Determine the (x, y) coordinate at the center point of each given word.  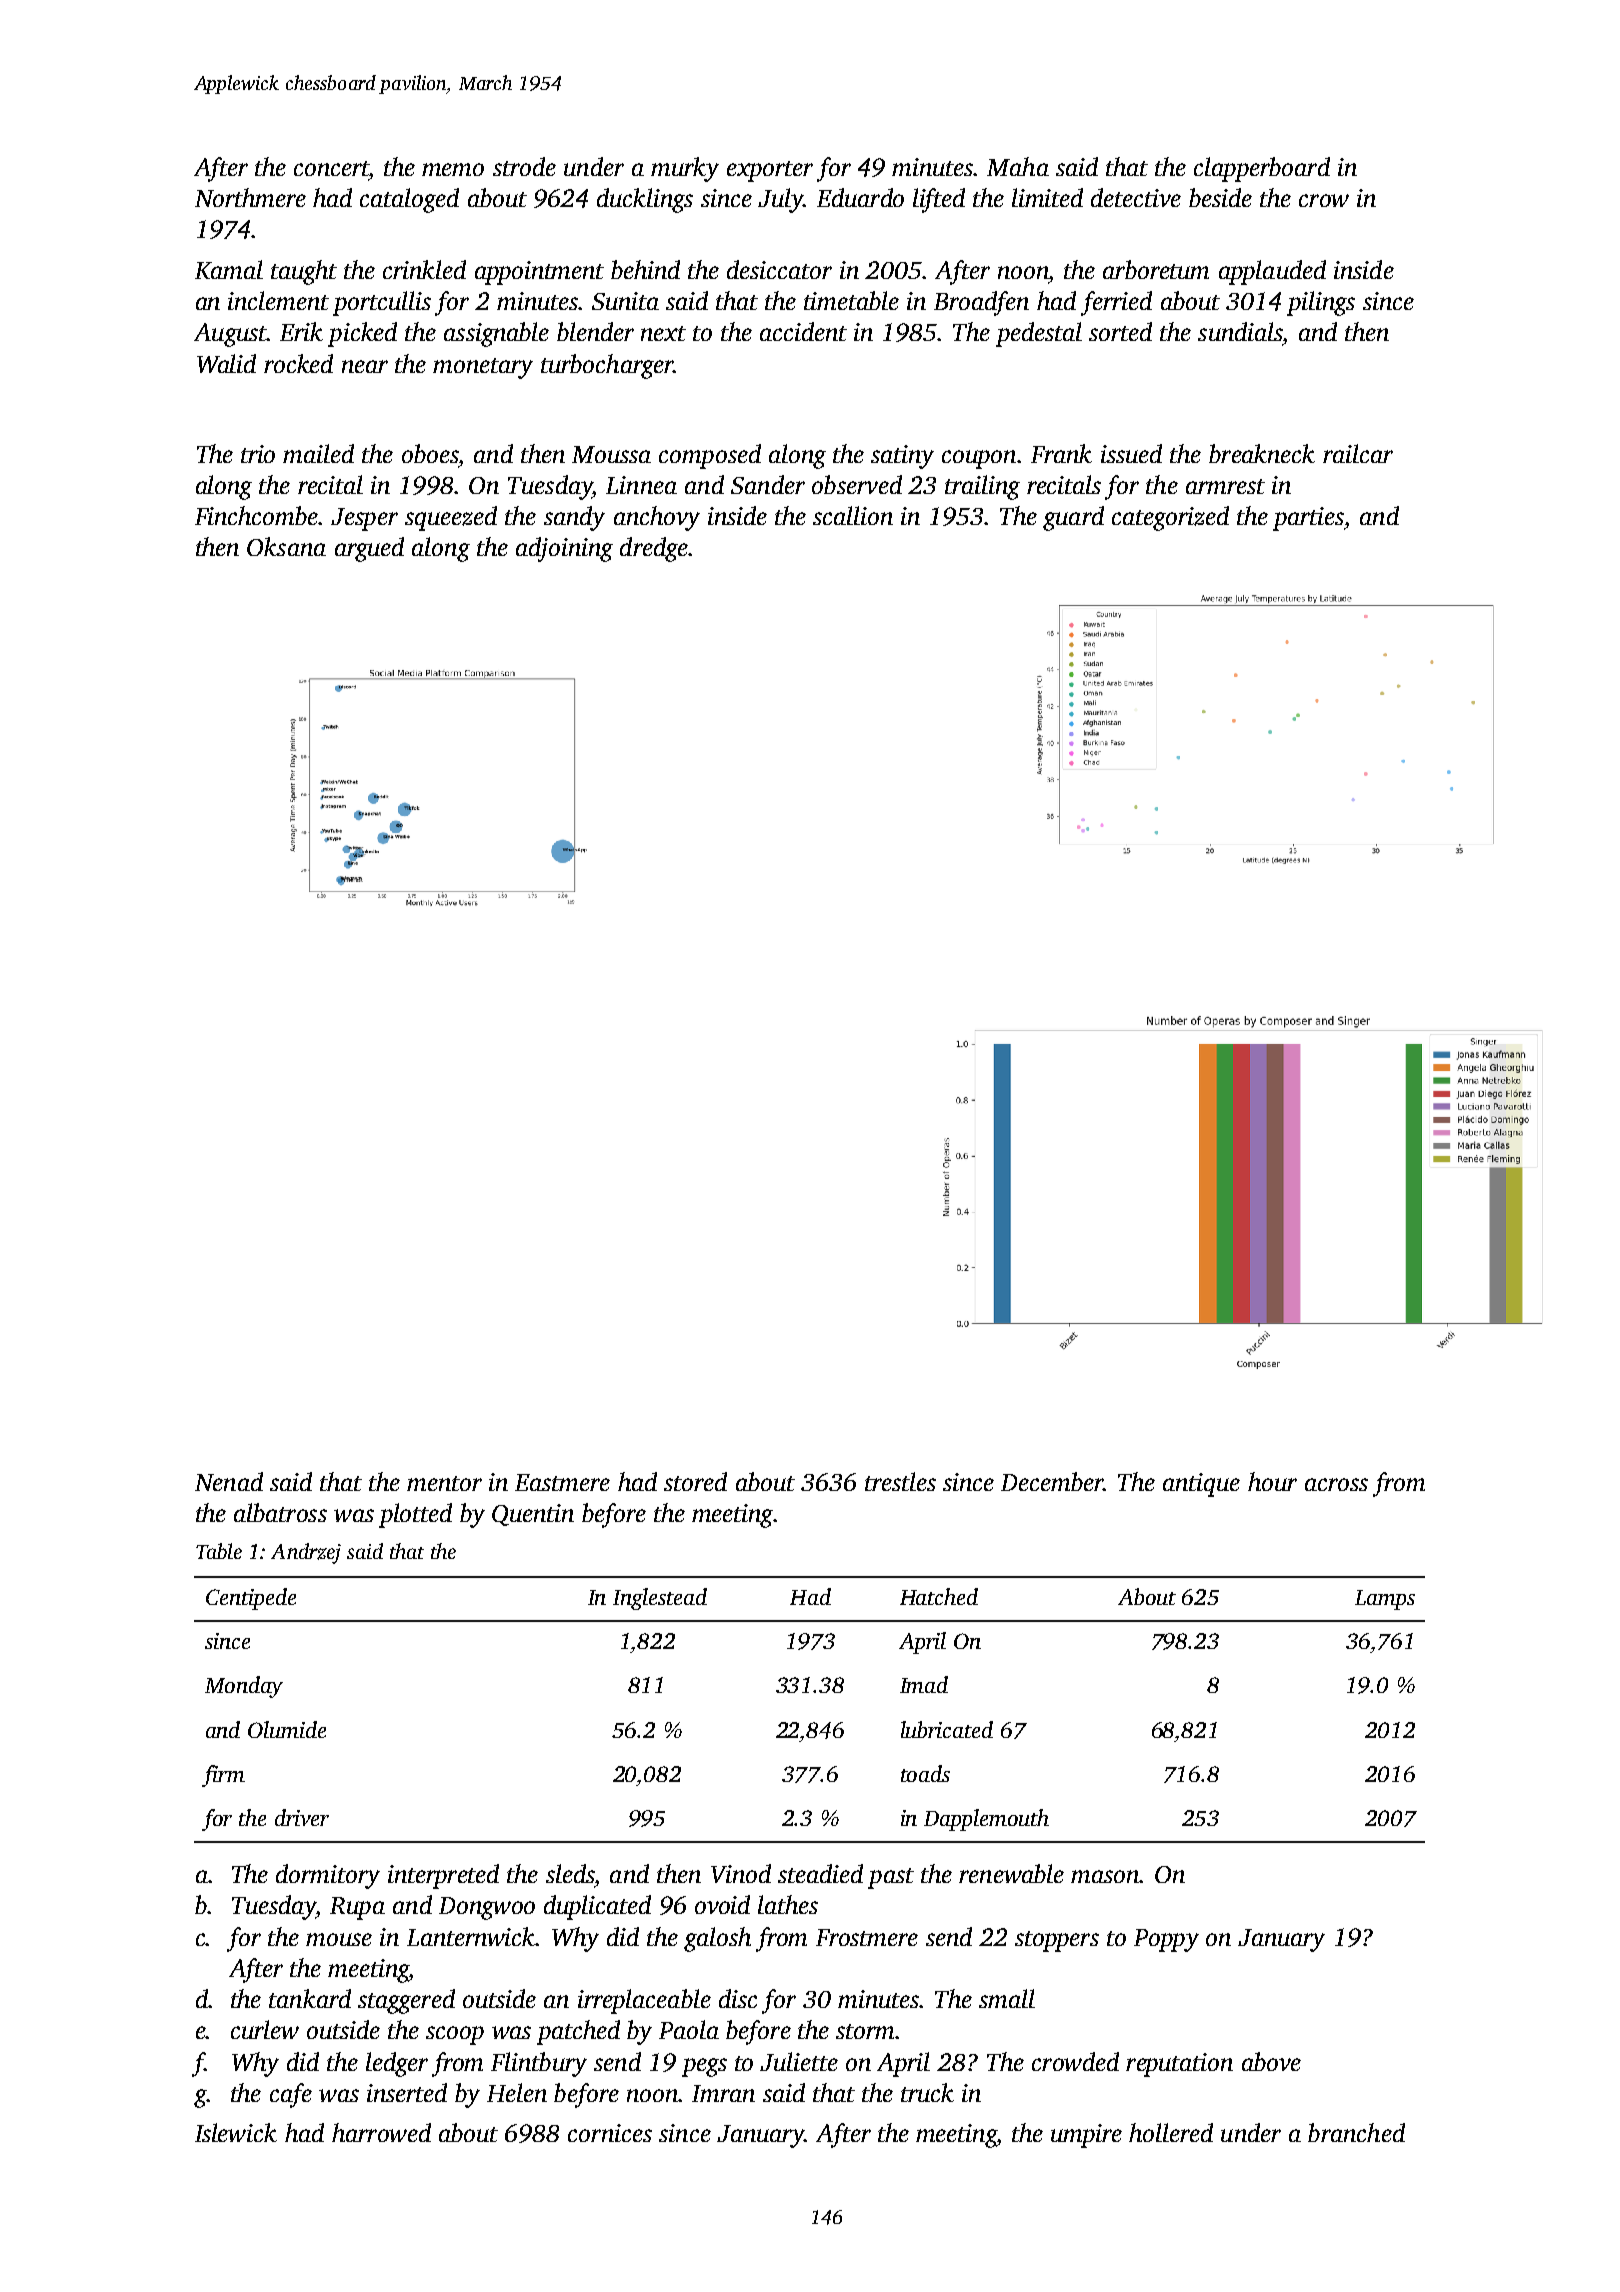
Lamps (1385, 1600)
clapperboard (1262, 169)
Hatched (939, 1596)
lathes (788, 1904)
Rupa (357, 1908)
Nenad (229, 1481)
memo (453, 169)
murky (685, 169)
